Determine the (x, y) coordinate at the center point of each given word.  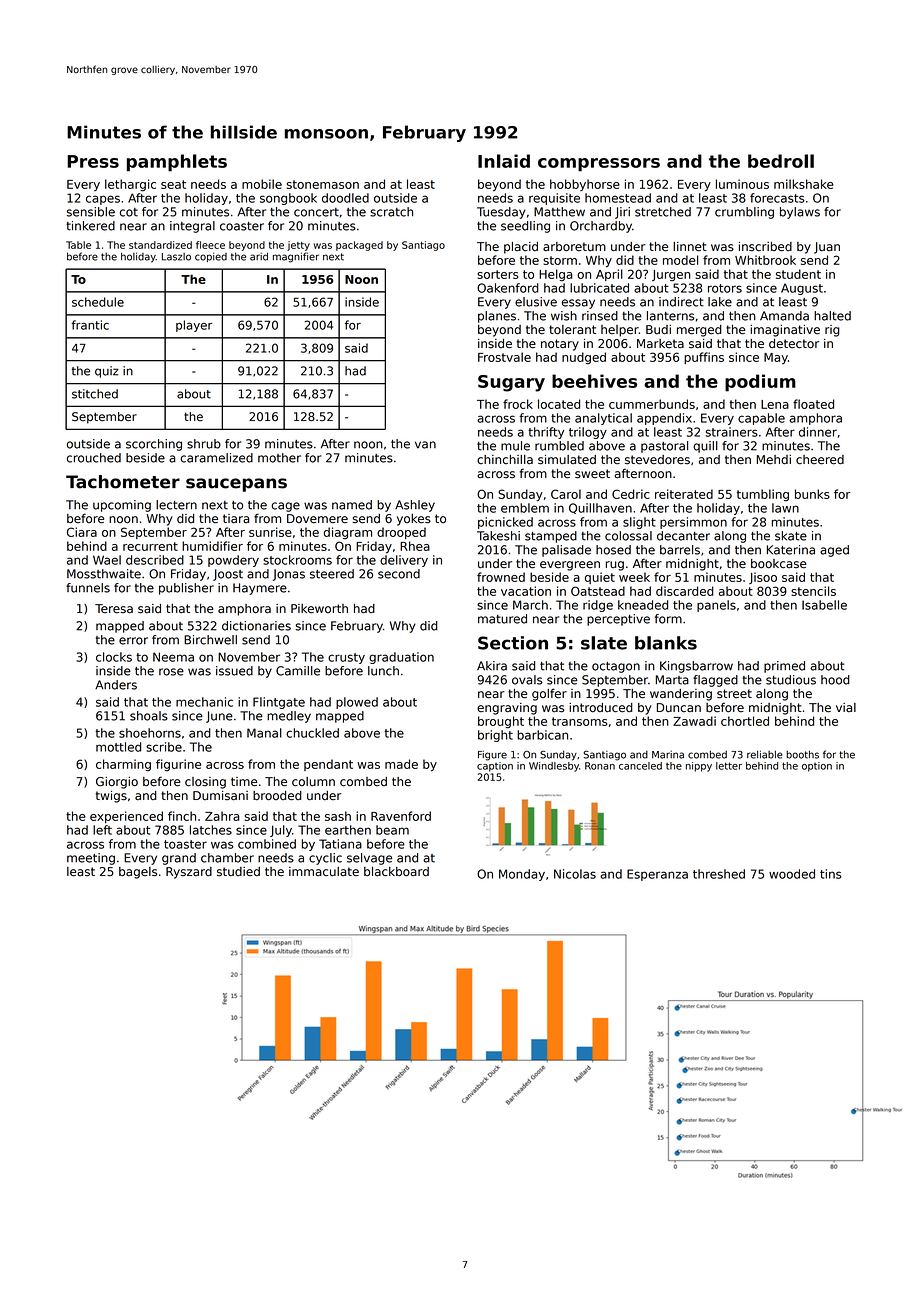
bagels (138, 873)
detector (794, 344)
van (425, 445)
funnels (88, 588)
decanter (683, 536)
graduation (401, 658)
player (194, 326)
